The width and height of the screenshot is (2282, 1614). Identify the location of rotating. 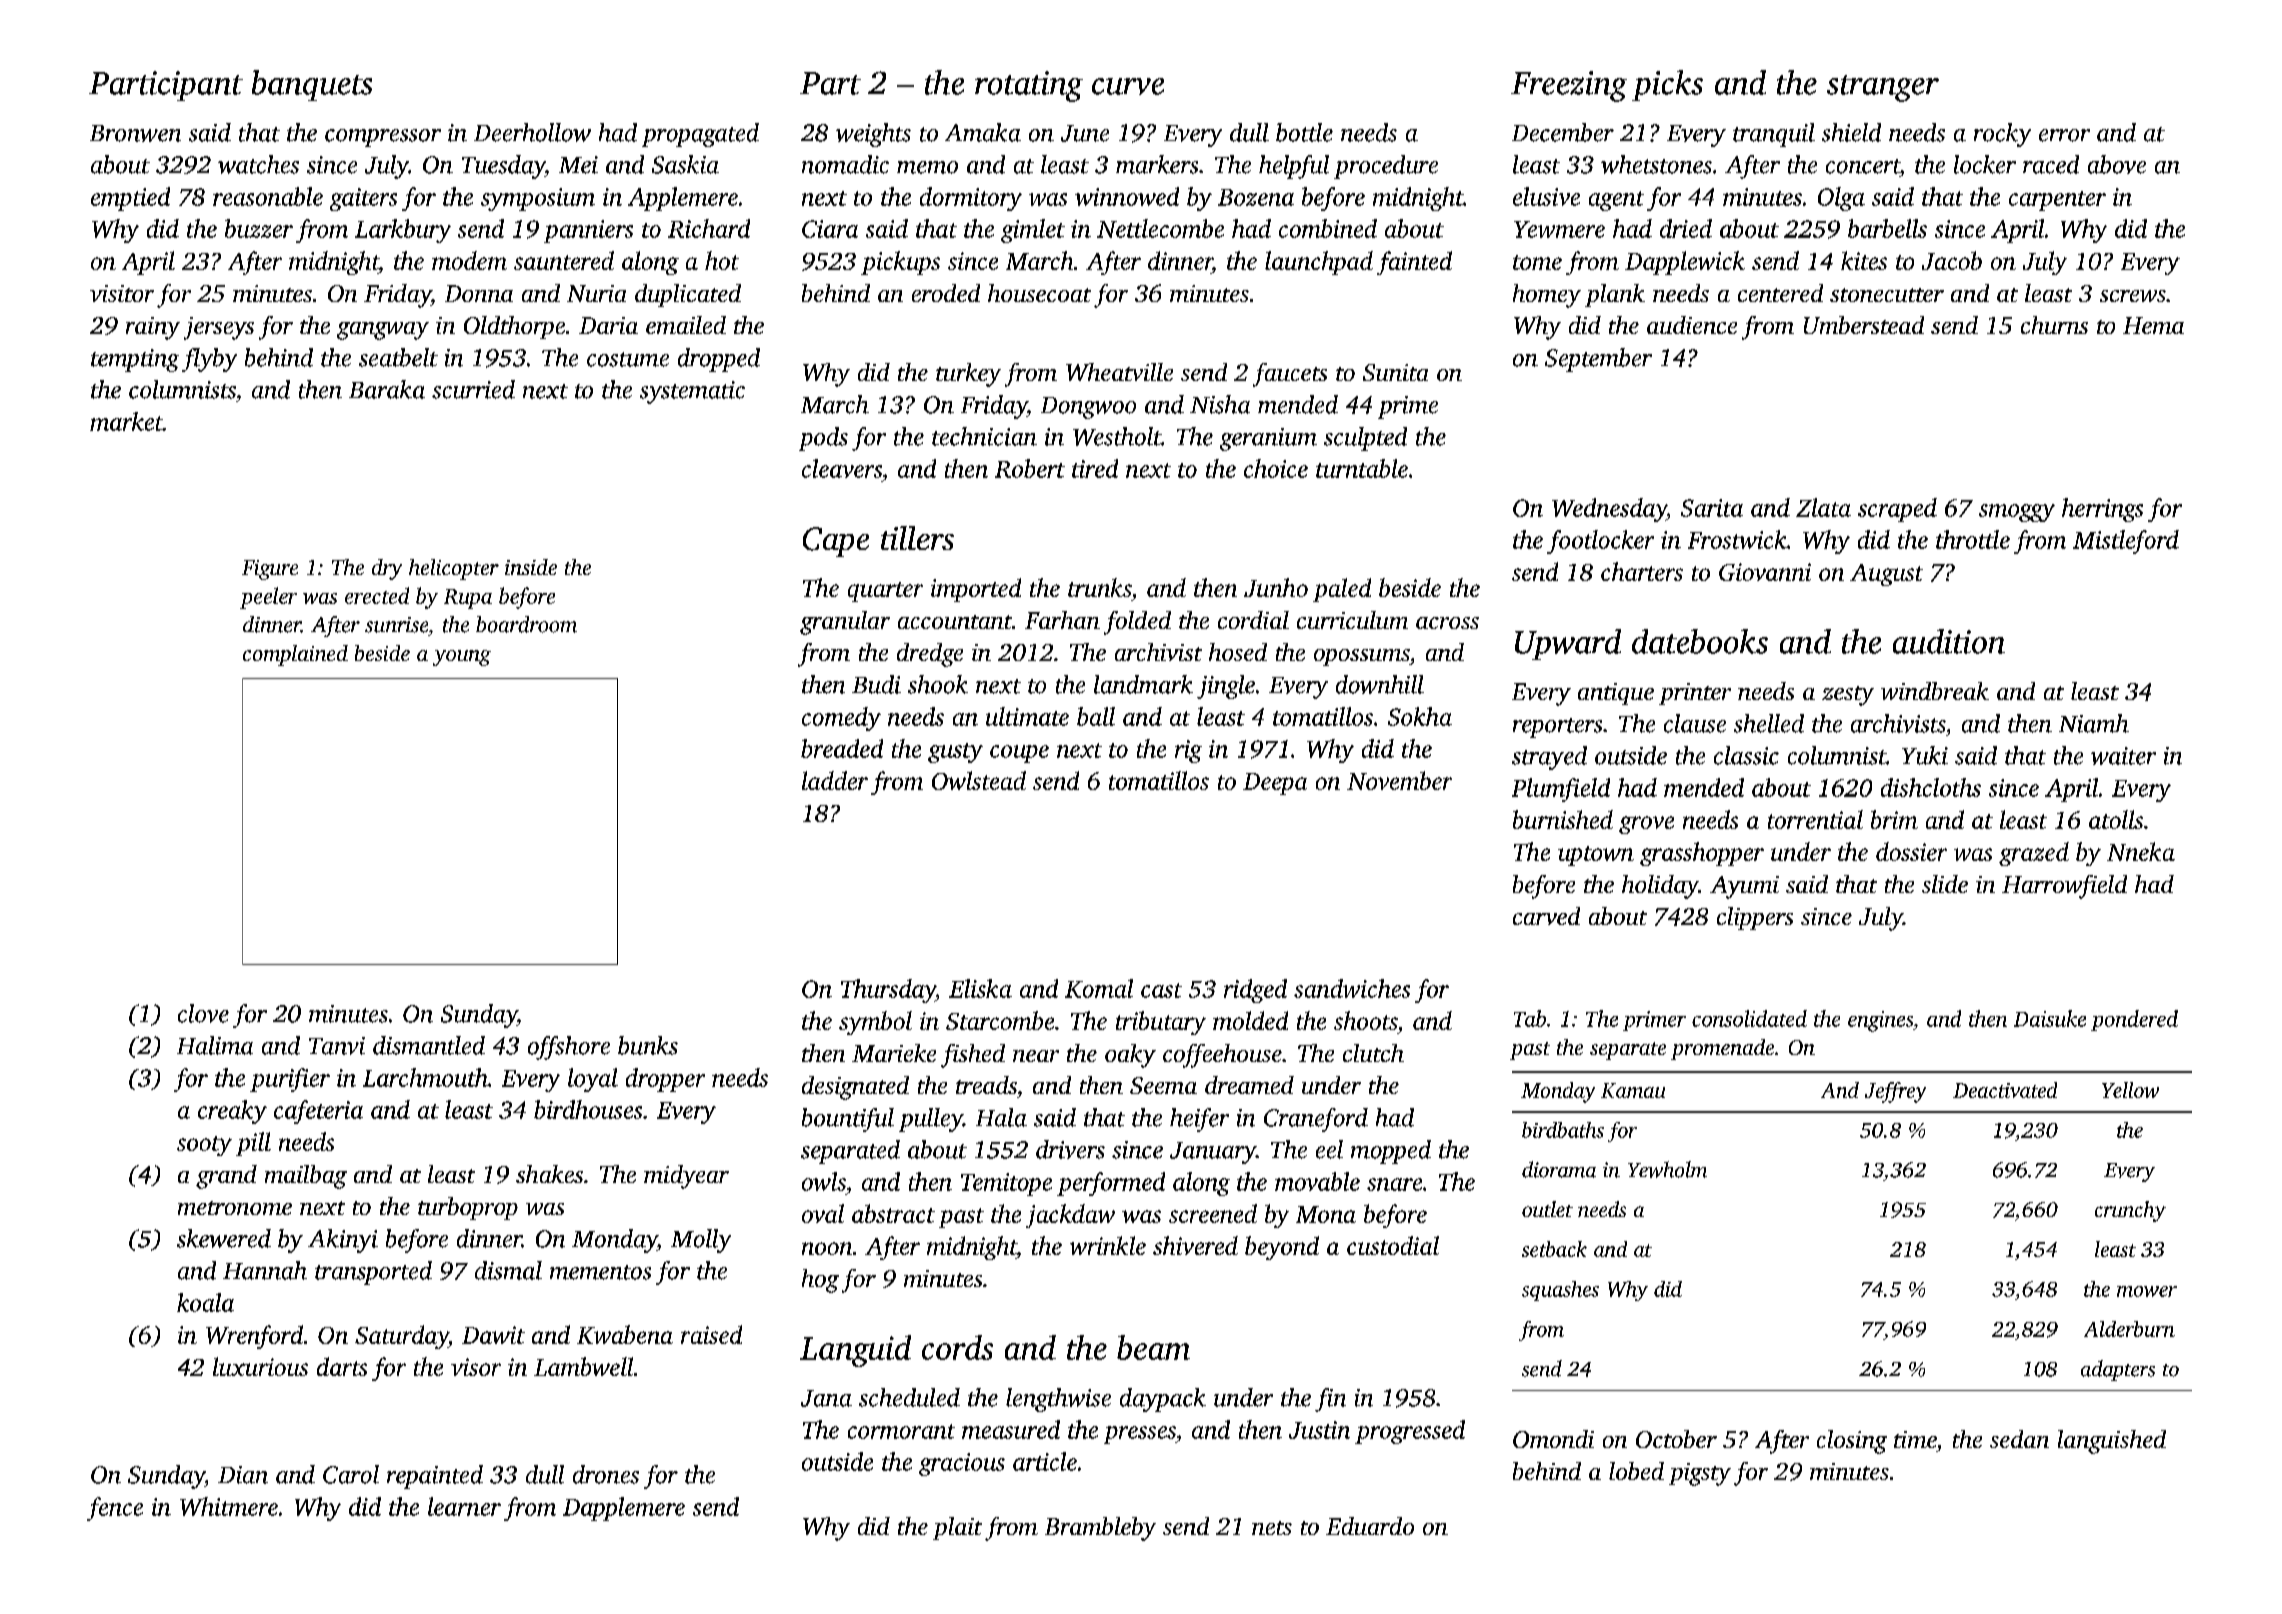
(1029, 86).
